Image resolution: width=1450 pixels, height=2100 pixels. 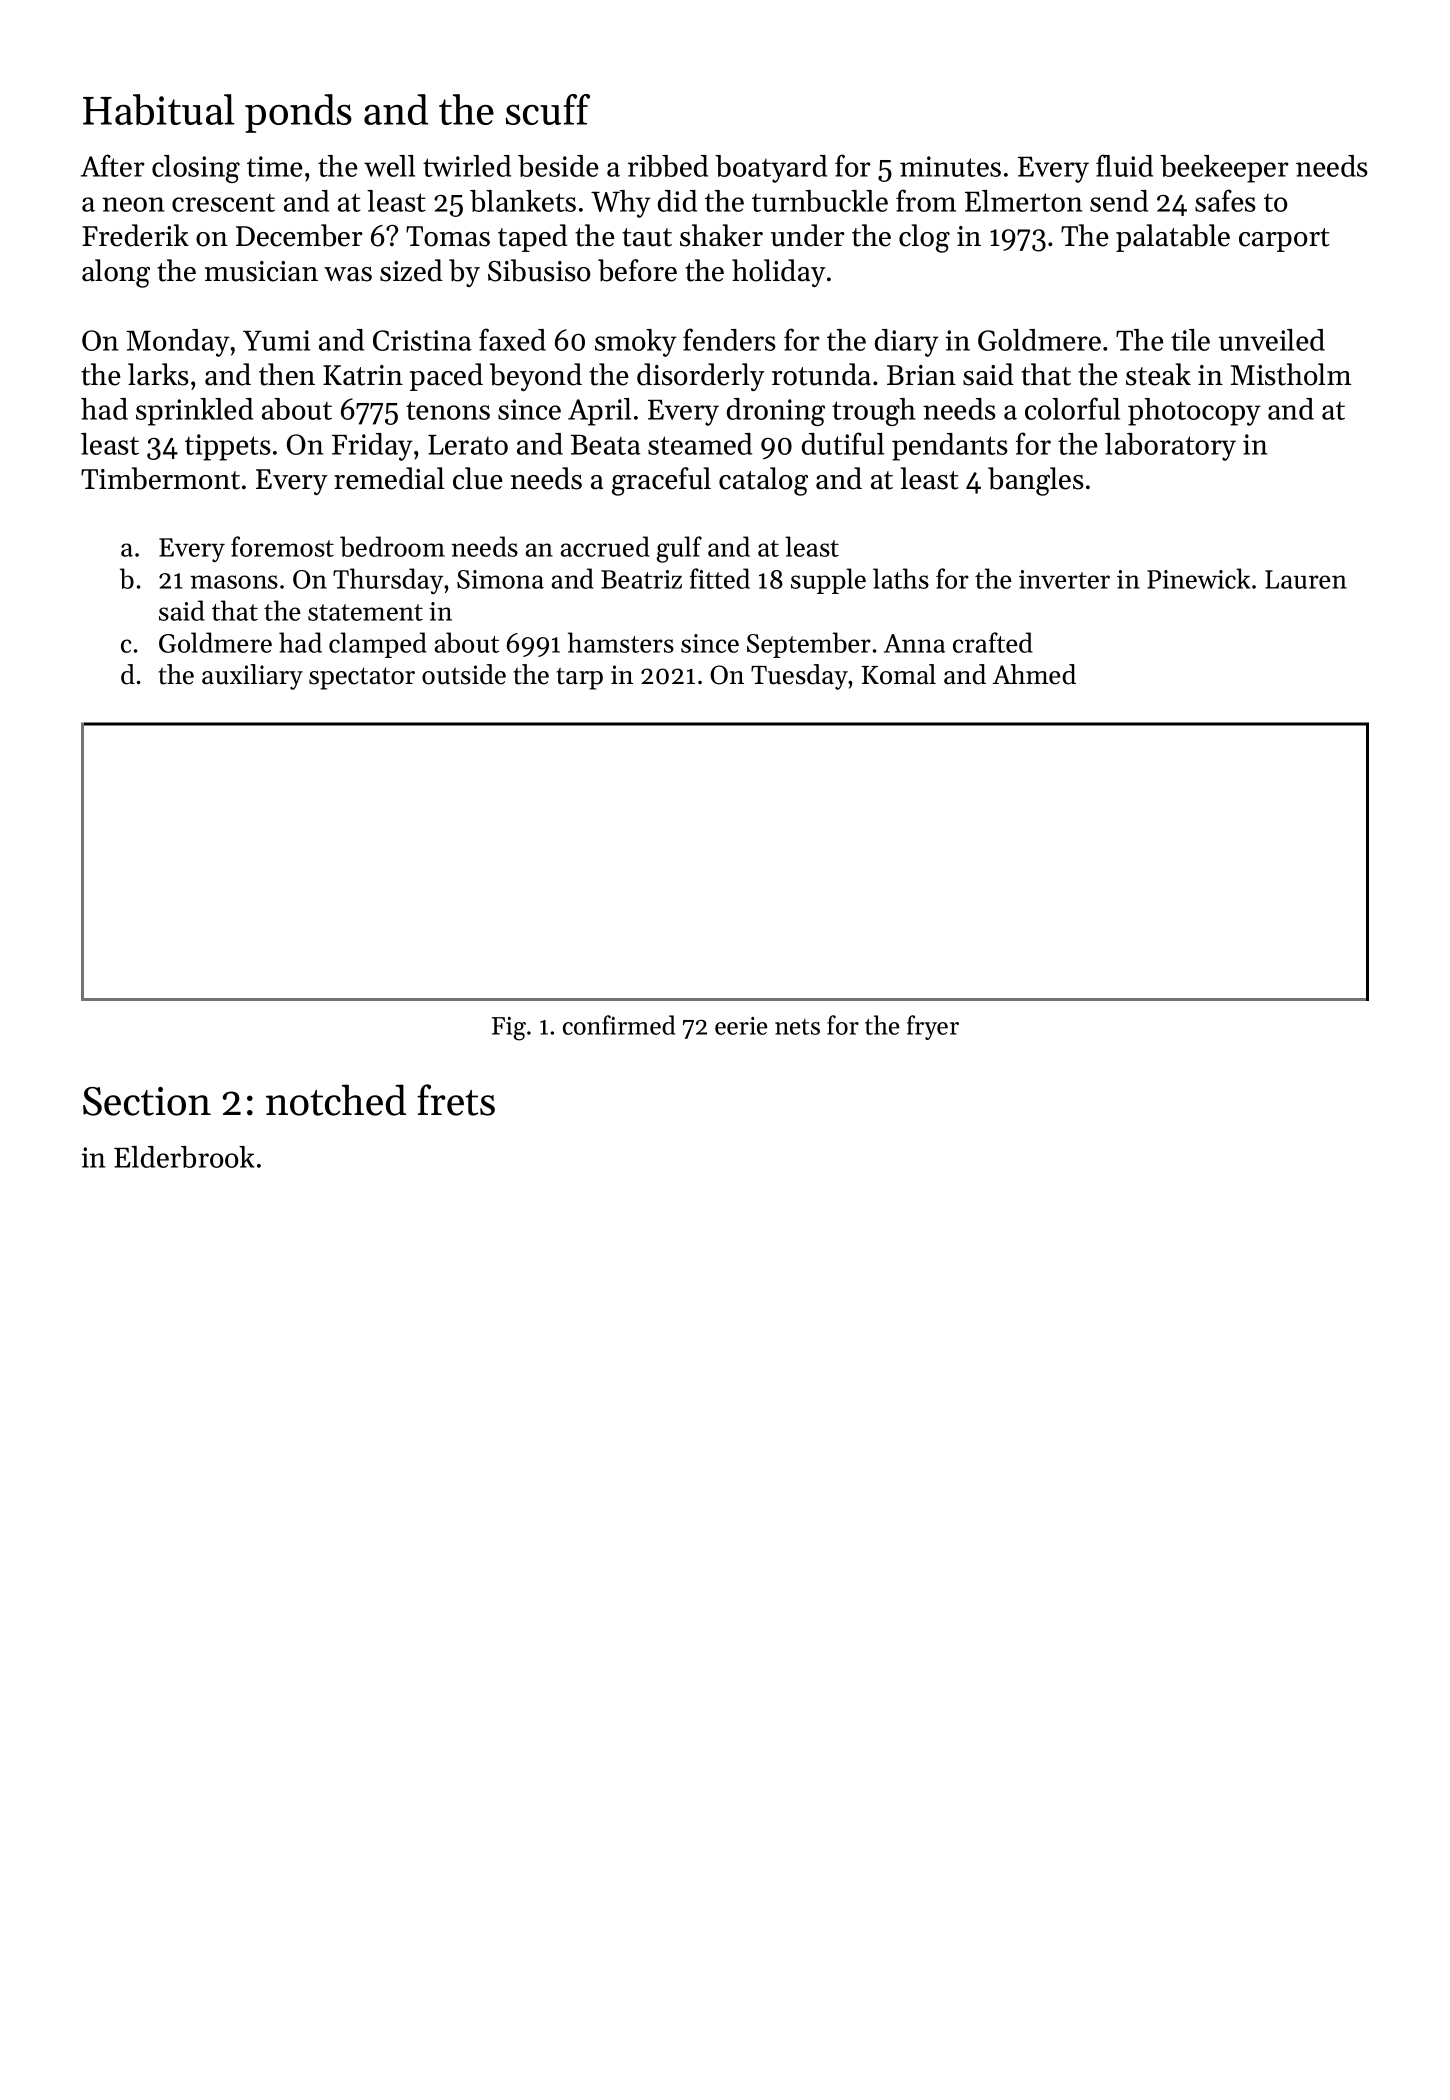 I want to click on nets, so click(x=797, y=1027).
